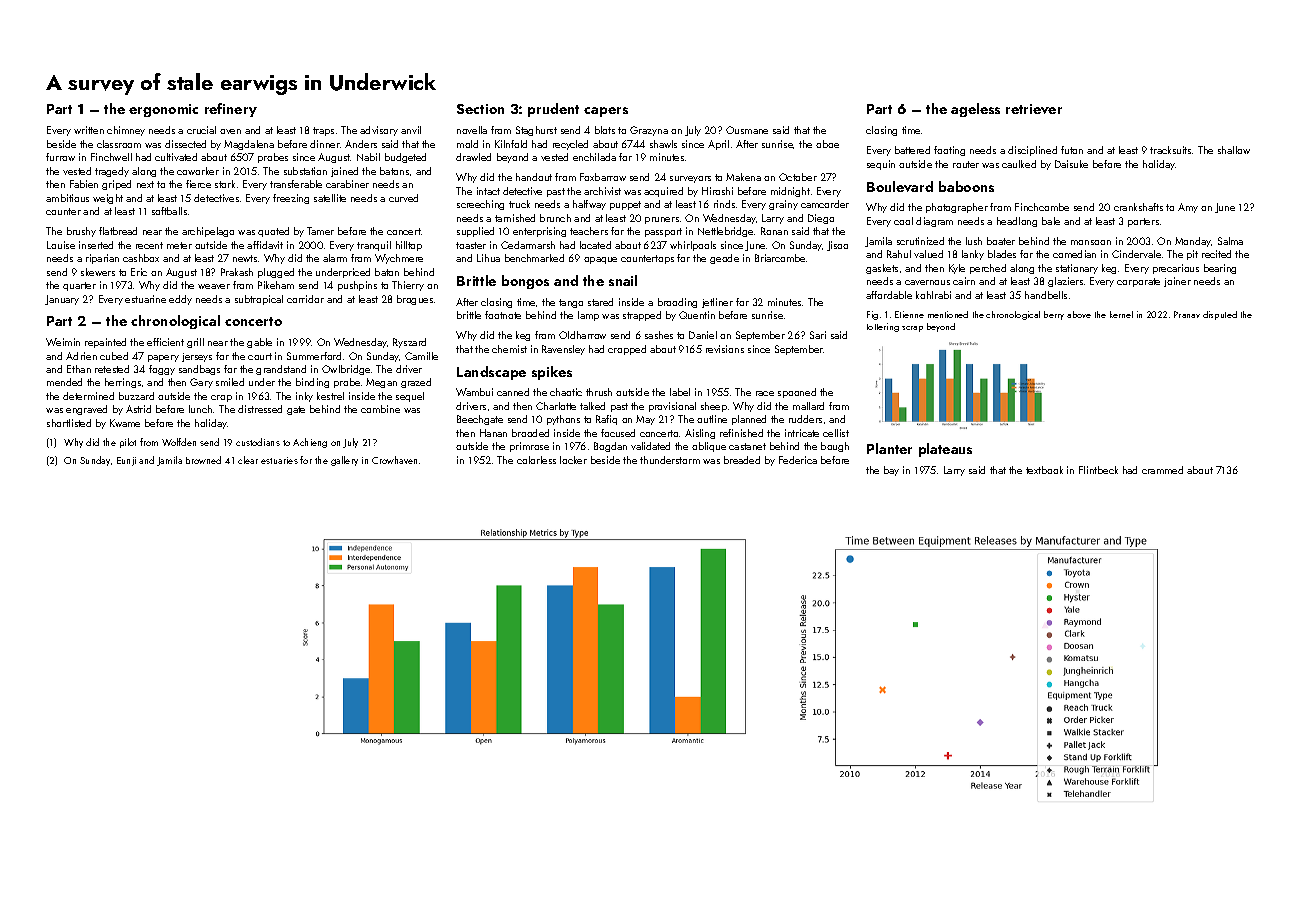  Describe the element at coordinates (1138, 207) in the screenshot. I see `crankshafts` at that location.
